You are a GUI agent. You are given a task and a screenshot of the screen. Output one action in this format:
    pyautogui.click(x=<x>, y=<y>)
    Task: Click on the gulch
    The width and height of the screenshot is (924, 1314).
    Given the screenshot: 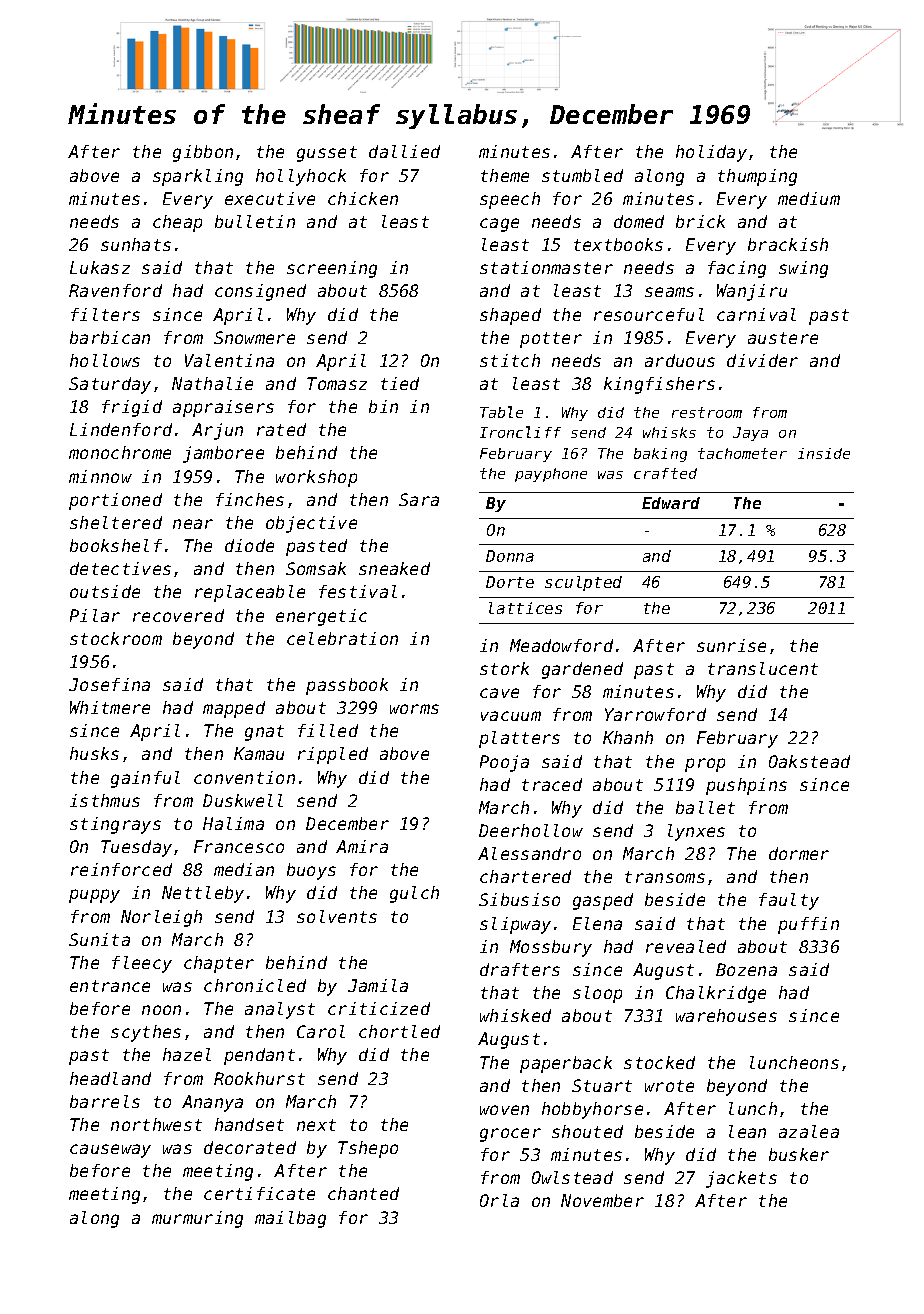 What is the action you would take?
    pyautogui.click(x=414, y=894)
